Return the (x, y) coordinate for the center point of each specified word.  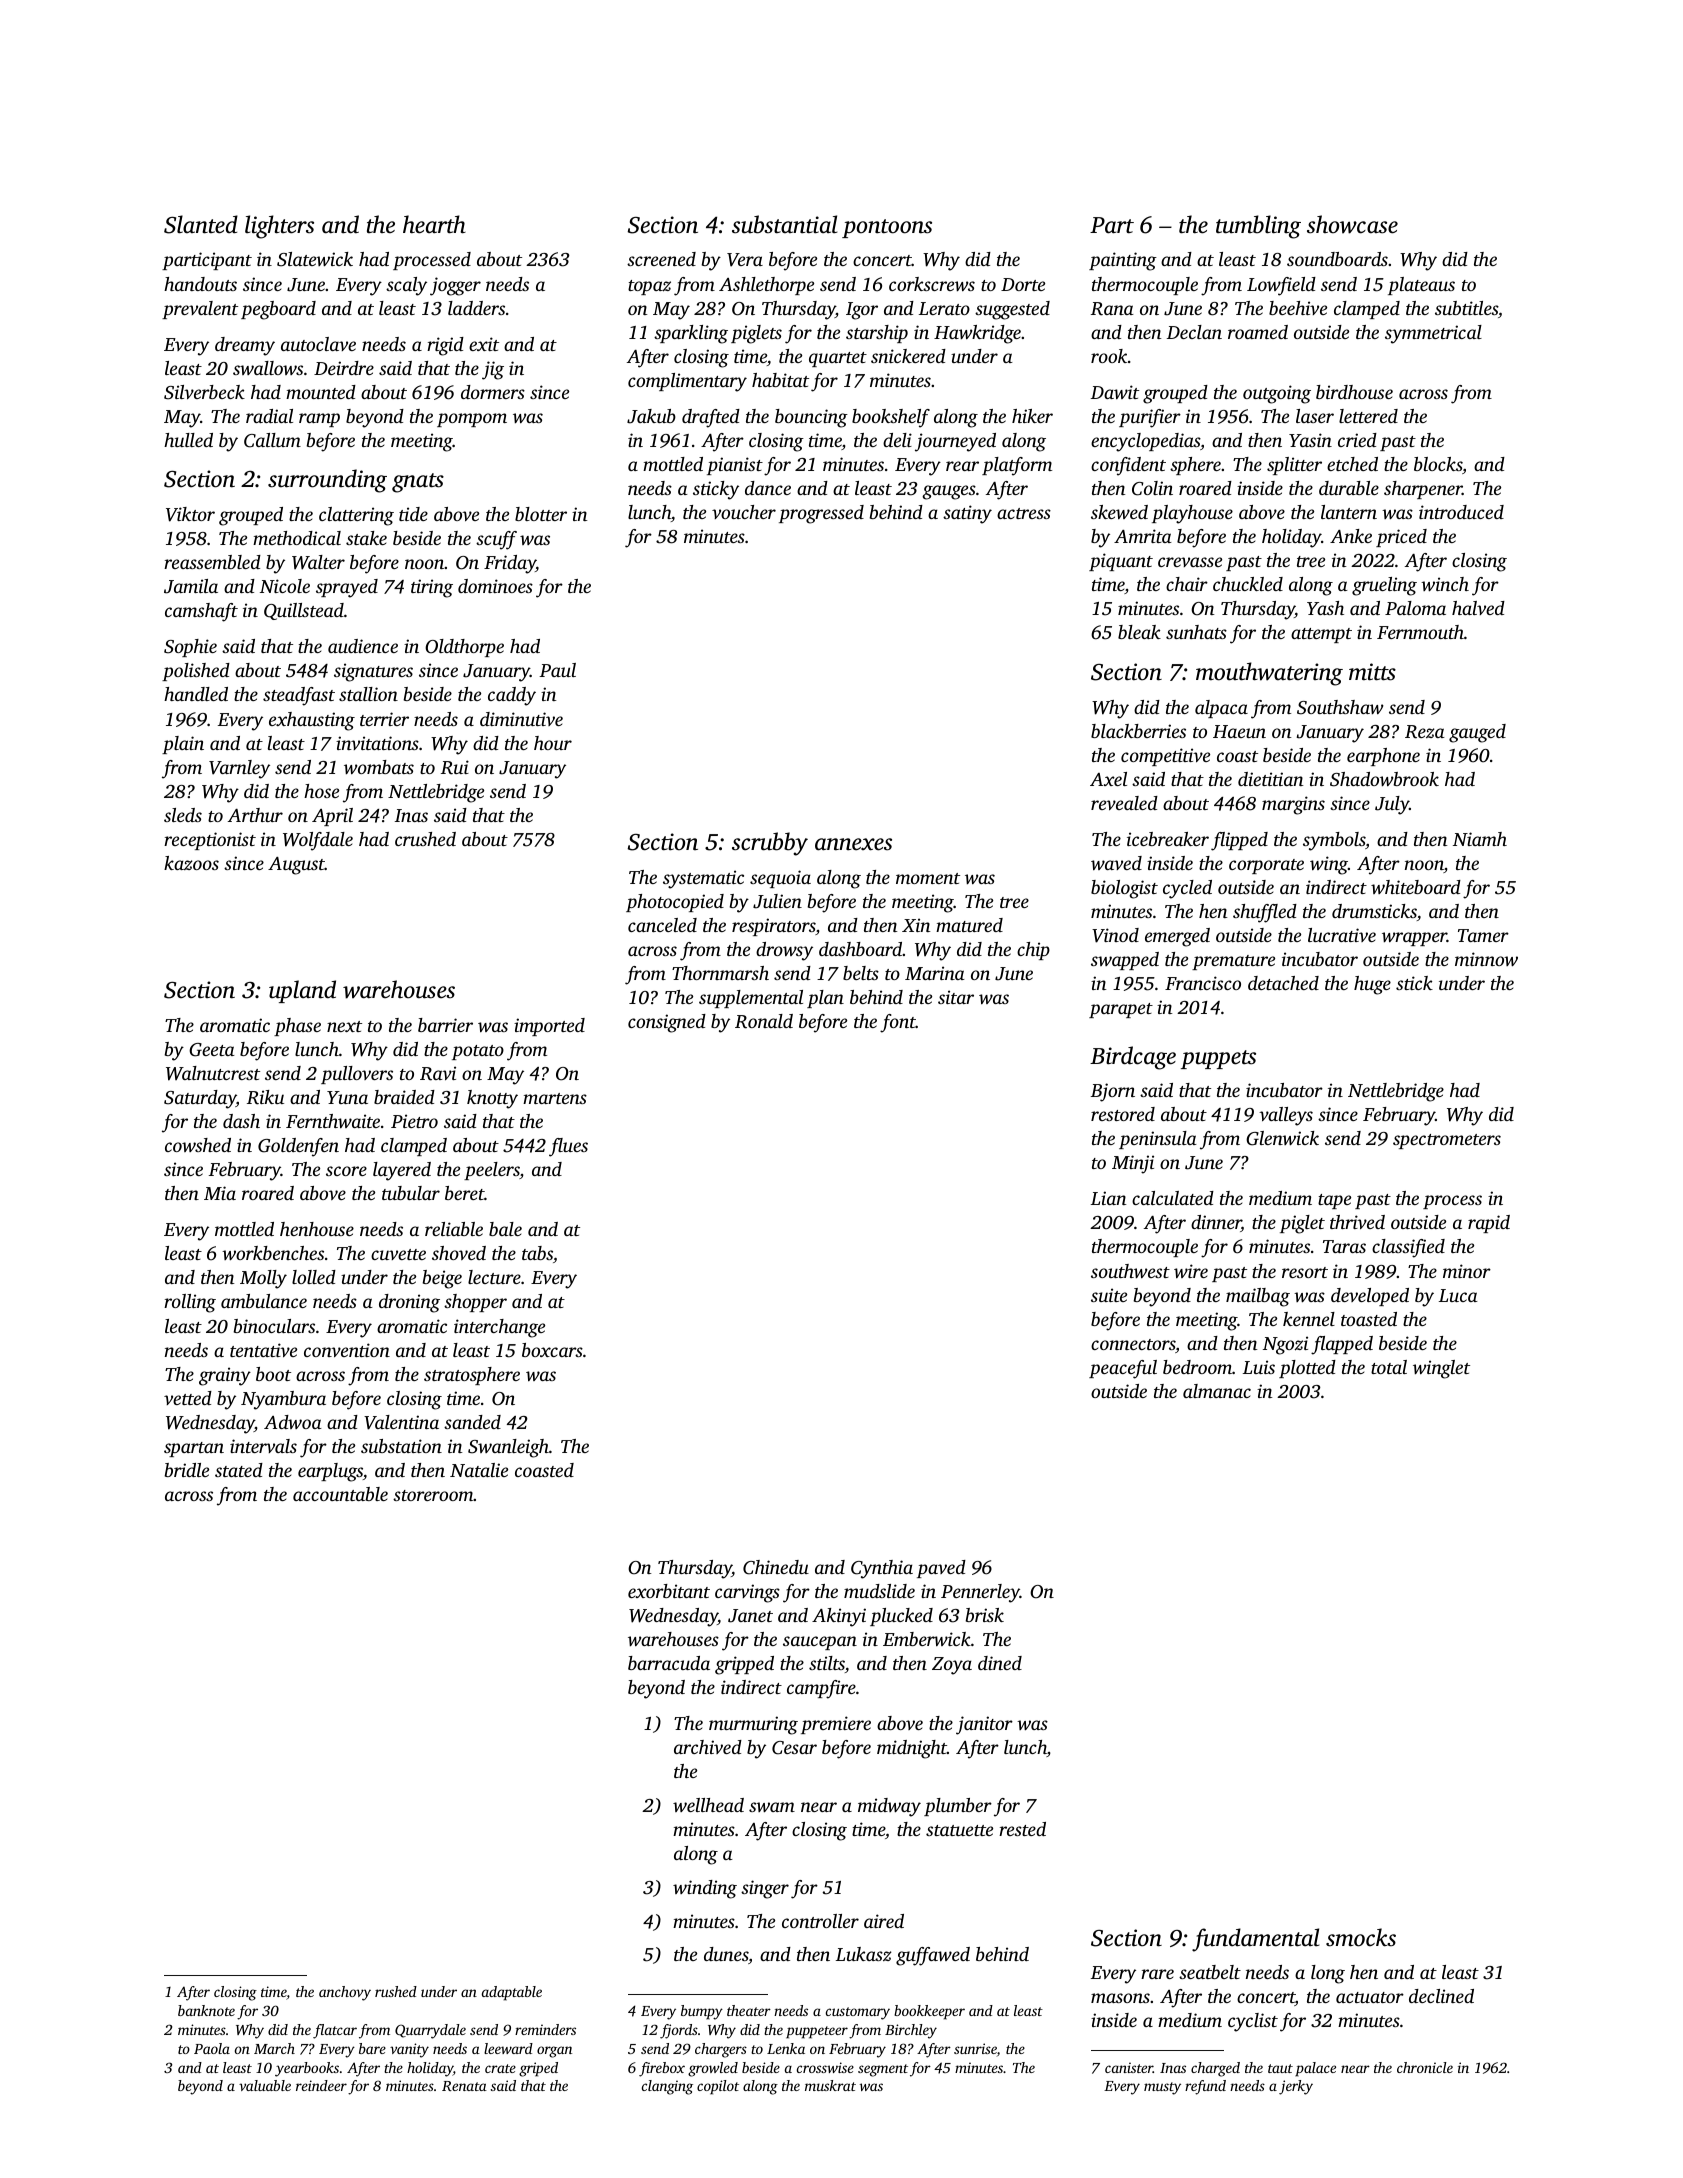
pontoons (887, 228)
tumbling (1258, 227)
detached (1283, 983)
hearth (434, 224)
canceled (662, 925)
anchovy (345, 1993)
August (296, 866)
